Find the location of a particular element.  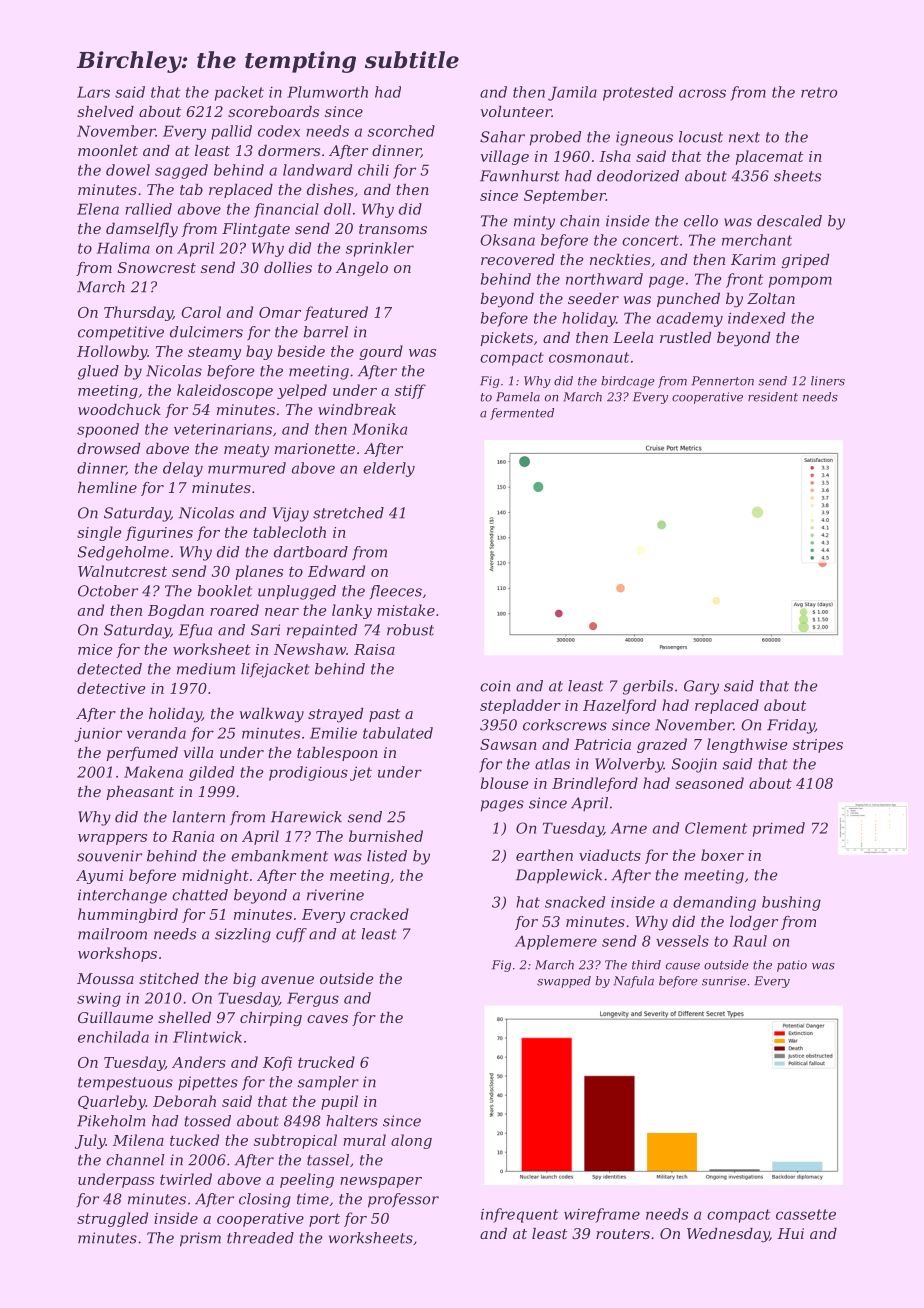

steamy is located at coordinates (214, 353).
